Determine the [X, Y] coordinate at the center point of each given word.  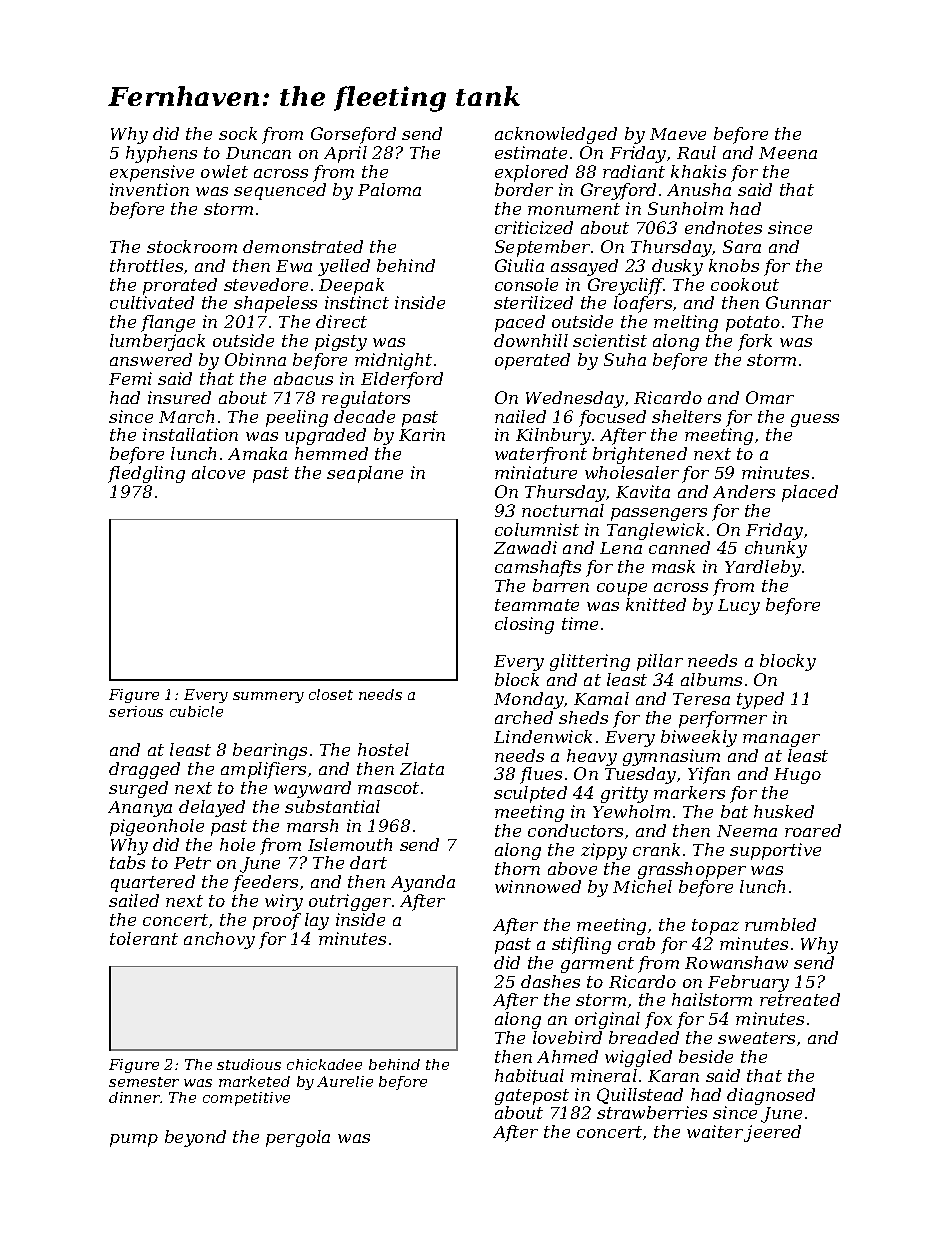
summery [268, 697]
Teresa [701, 699]
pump [134, 1140]
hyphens [161, 154]
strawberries [652, 1112]
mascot [388, 788]
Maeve [678, 134]
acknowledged [556, 135]
